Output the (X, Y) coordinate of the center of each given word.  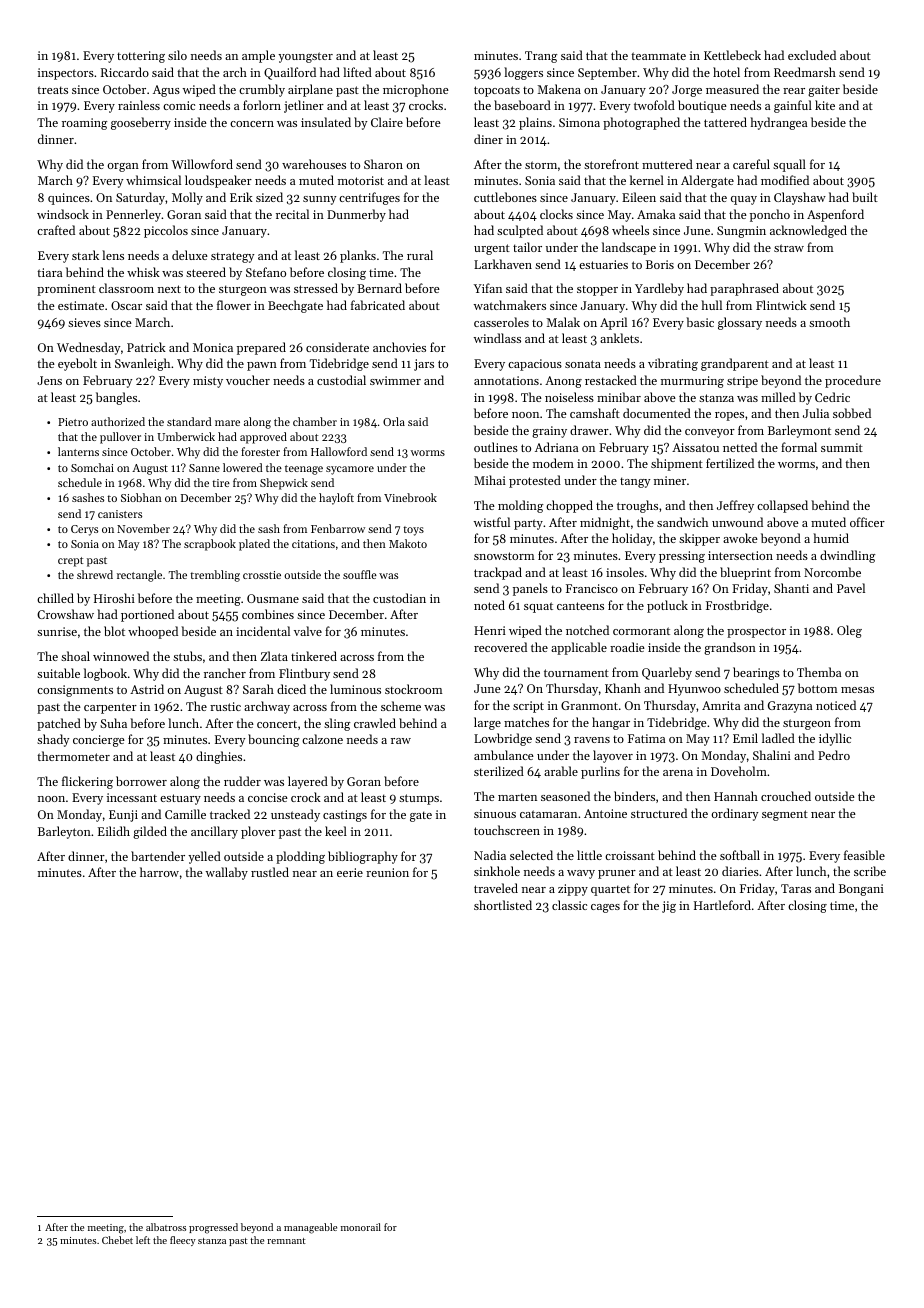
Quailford (290, 73)
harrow (159, 872)
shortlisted (503, 905)
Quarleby (667, 673)
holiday (632, 539)
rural (420, 255)
